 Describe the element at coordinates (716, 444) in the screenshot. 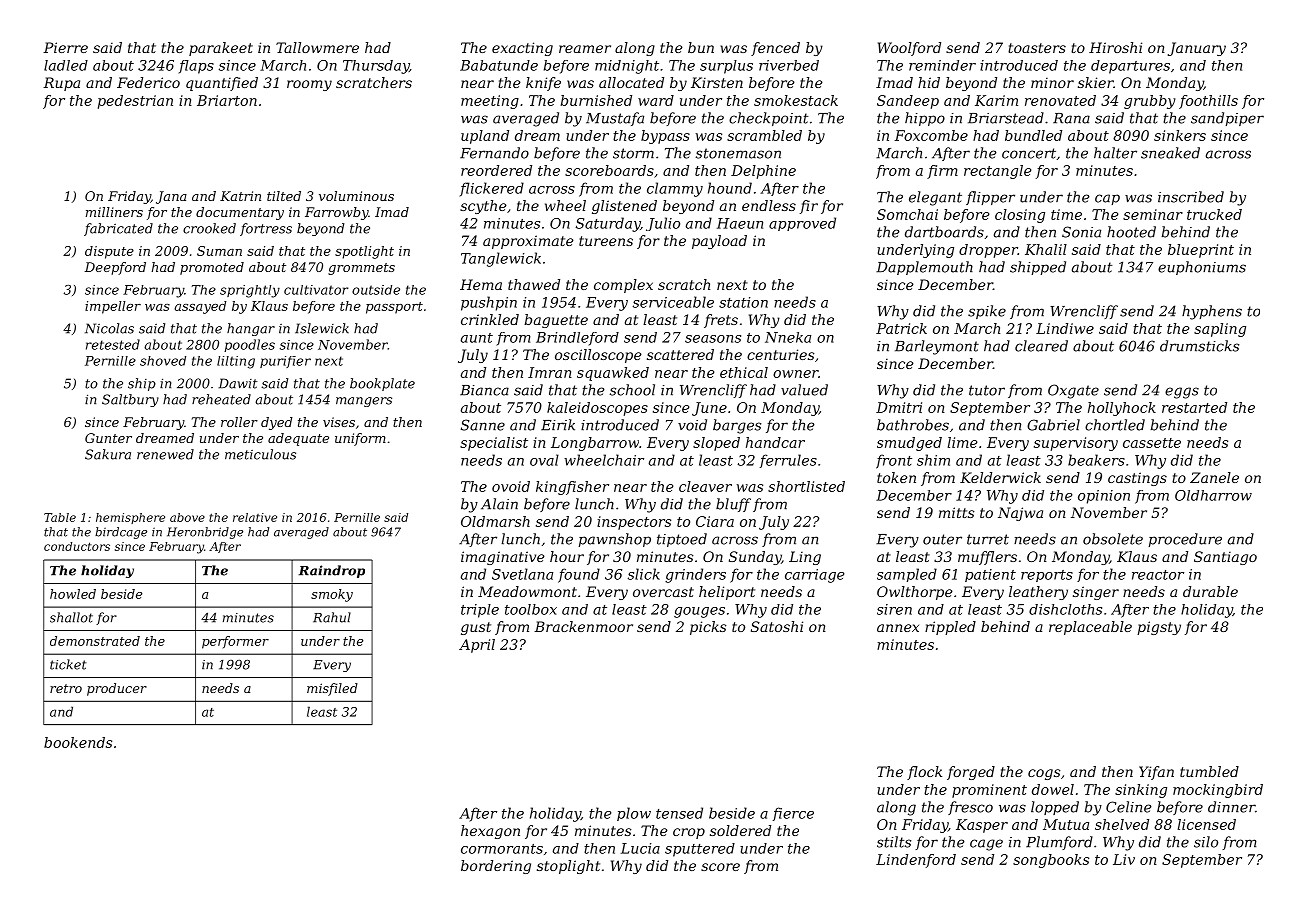

I see `sloped` at that location.
